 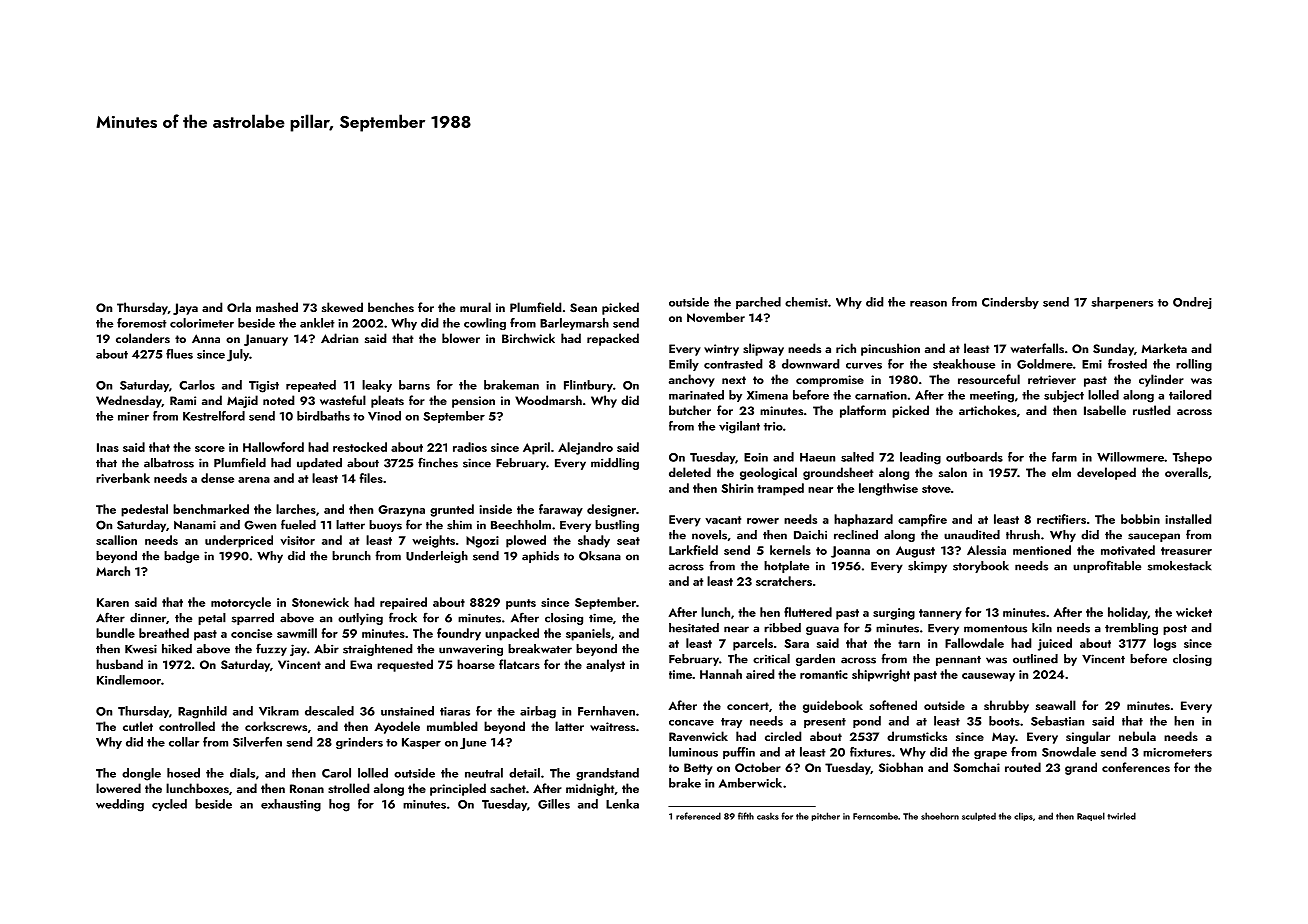 I want to click on middling, so click(x=615, y=464).
